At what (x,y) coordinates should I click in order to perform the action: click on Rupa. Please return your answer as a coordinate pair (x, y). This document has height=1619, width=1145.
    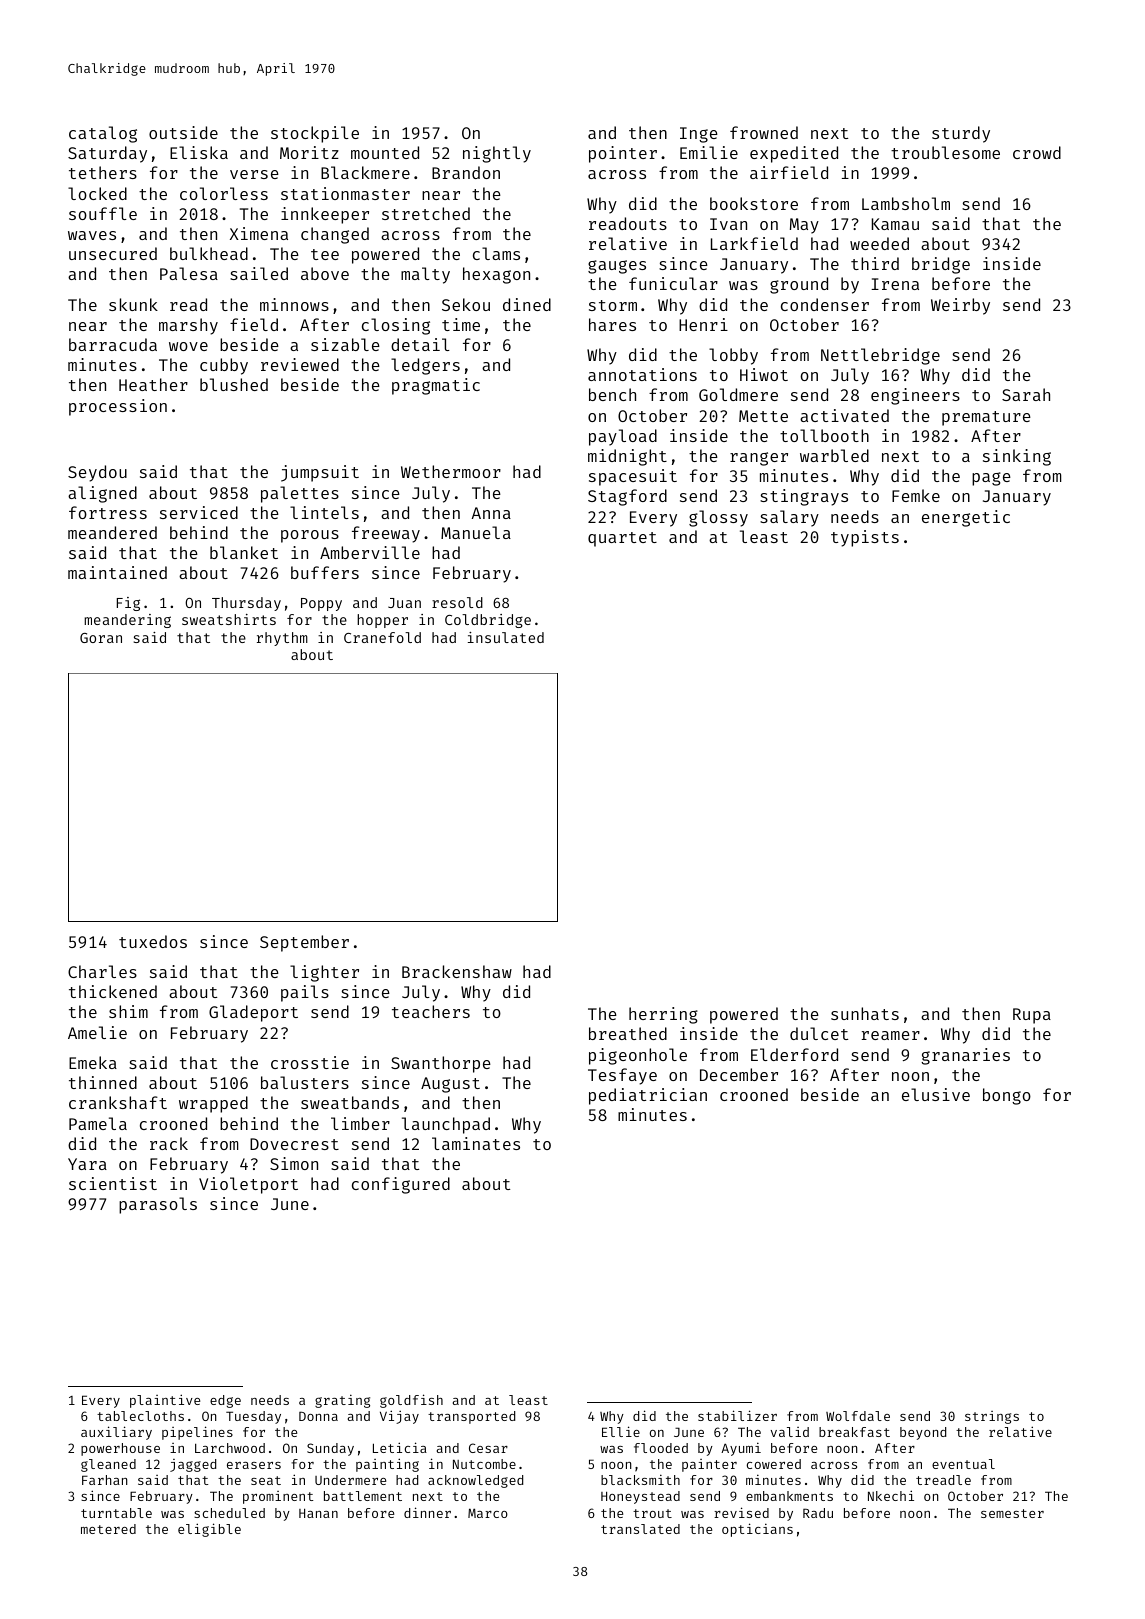
    Looking at the image, I should click on (1032, 1016).
